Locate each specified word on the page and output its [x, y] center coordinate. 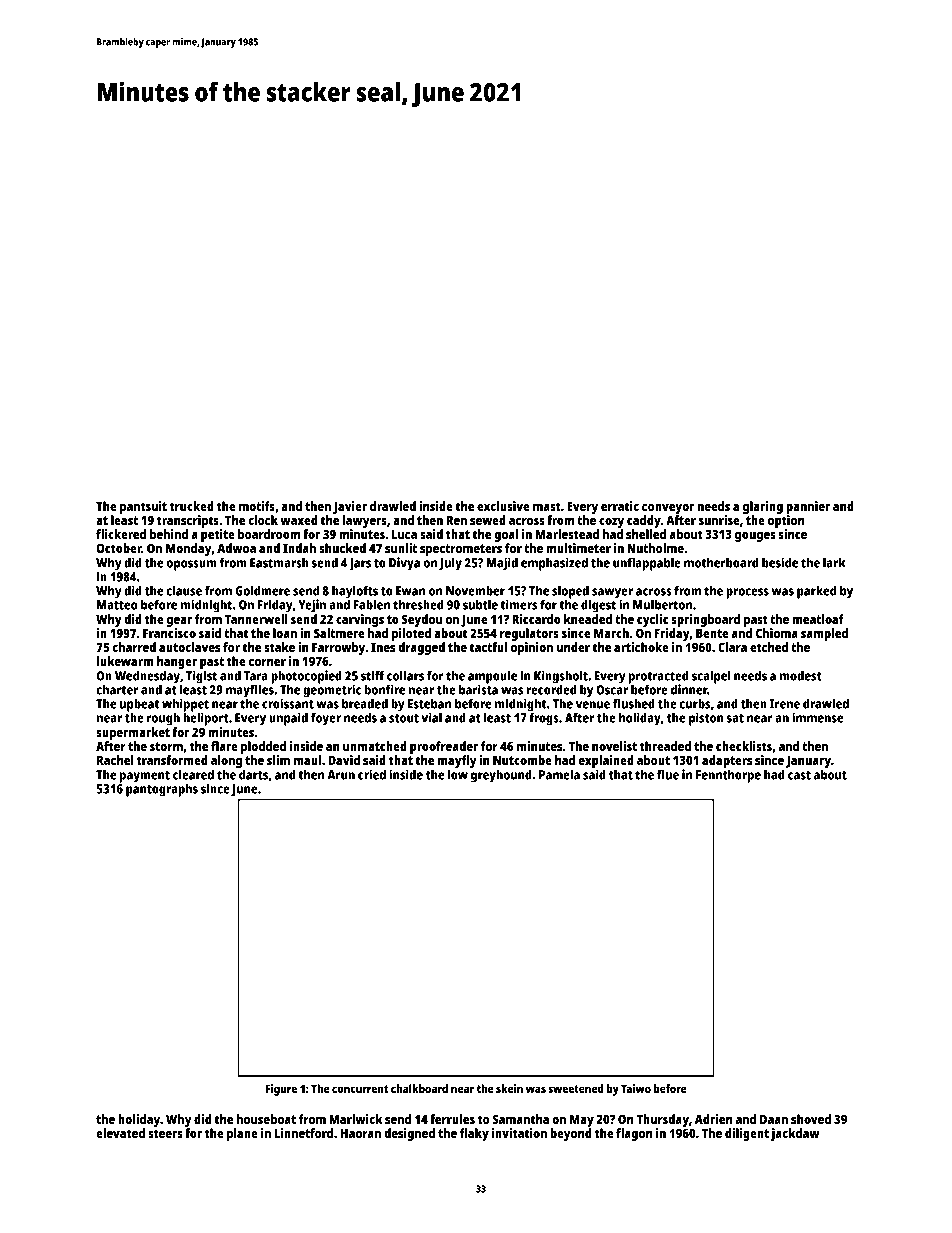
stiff [372, 675]
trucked [192, 506]
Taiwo [636, 1088]
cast [799, 775]
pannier [808, 507]
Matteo [117, 605]
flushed [634, 703]
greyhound [501, 776]
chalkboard [419, 1088]
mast [547, 506]
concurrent [360, 1089]
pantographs [162, 790]
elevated [120, 1133]
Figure [281, 1090]
